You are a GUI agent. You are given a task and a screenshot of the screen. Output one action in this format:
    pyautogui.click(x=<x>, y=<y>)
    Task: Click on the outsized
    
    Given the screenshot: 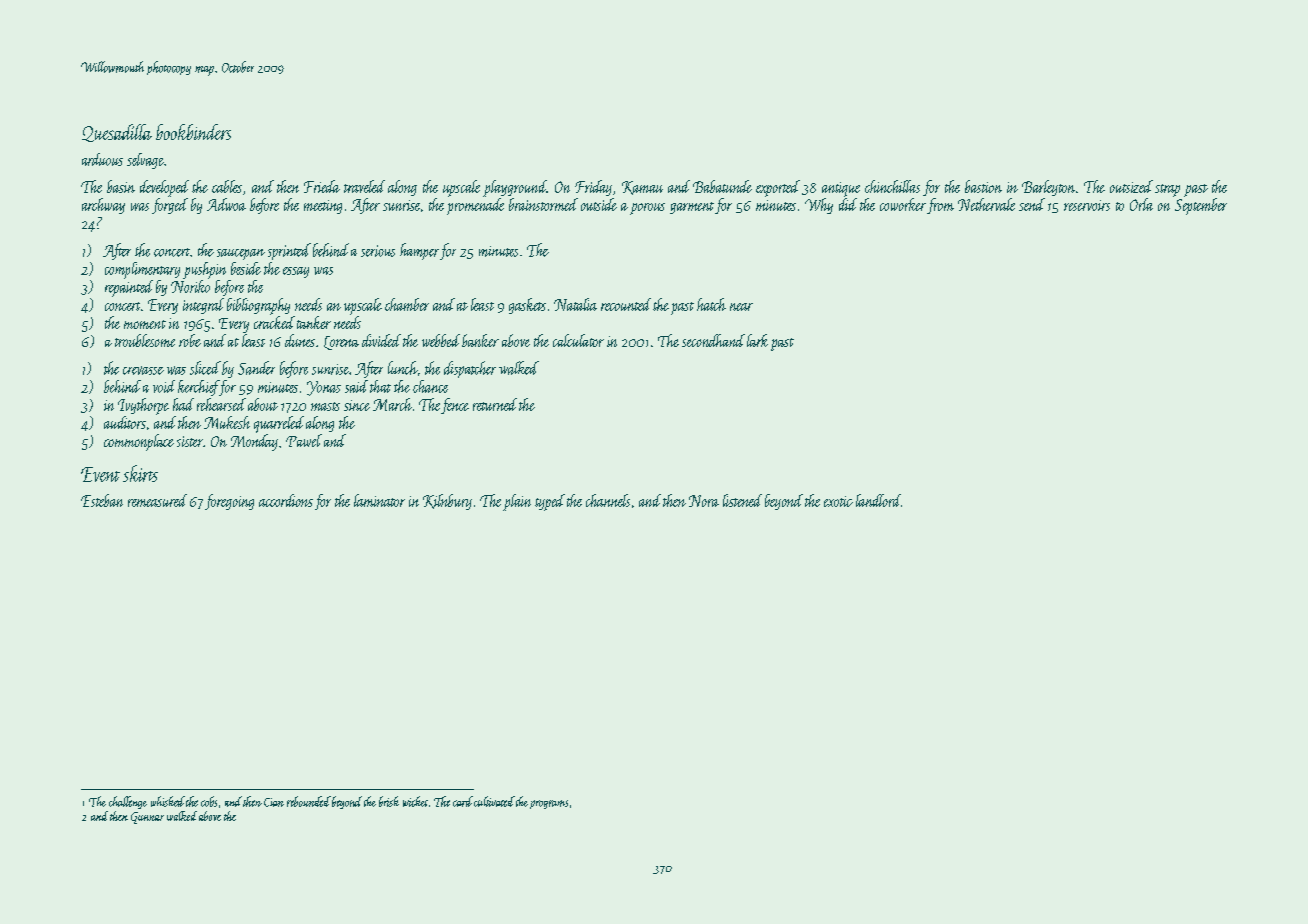 What is the action you would take?
    pyautogui.click(x=1131, y=186)
